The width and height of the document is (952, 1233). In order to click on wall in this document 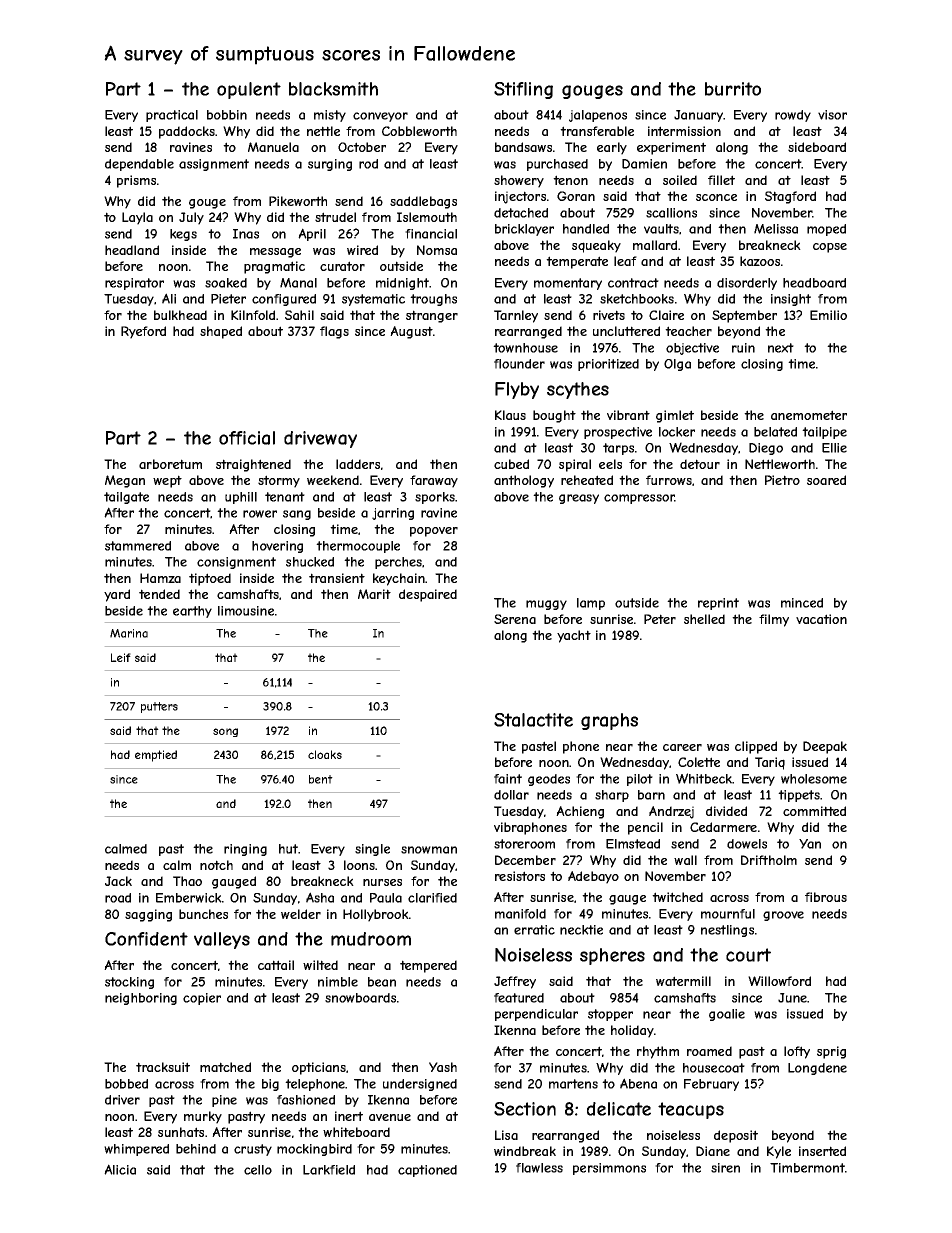, I will do `click(685, 860)`.
